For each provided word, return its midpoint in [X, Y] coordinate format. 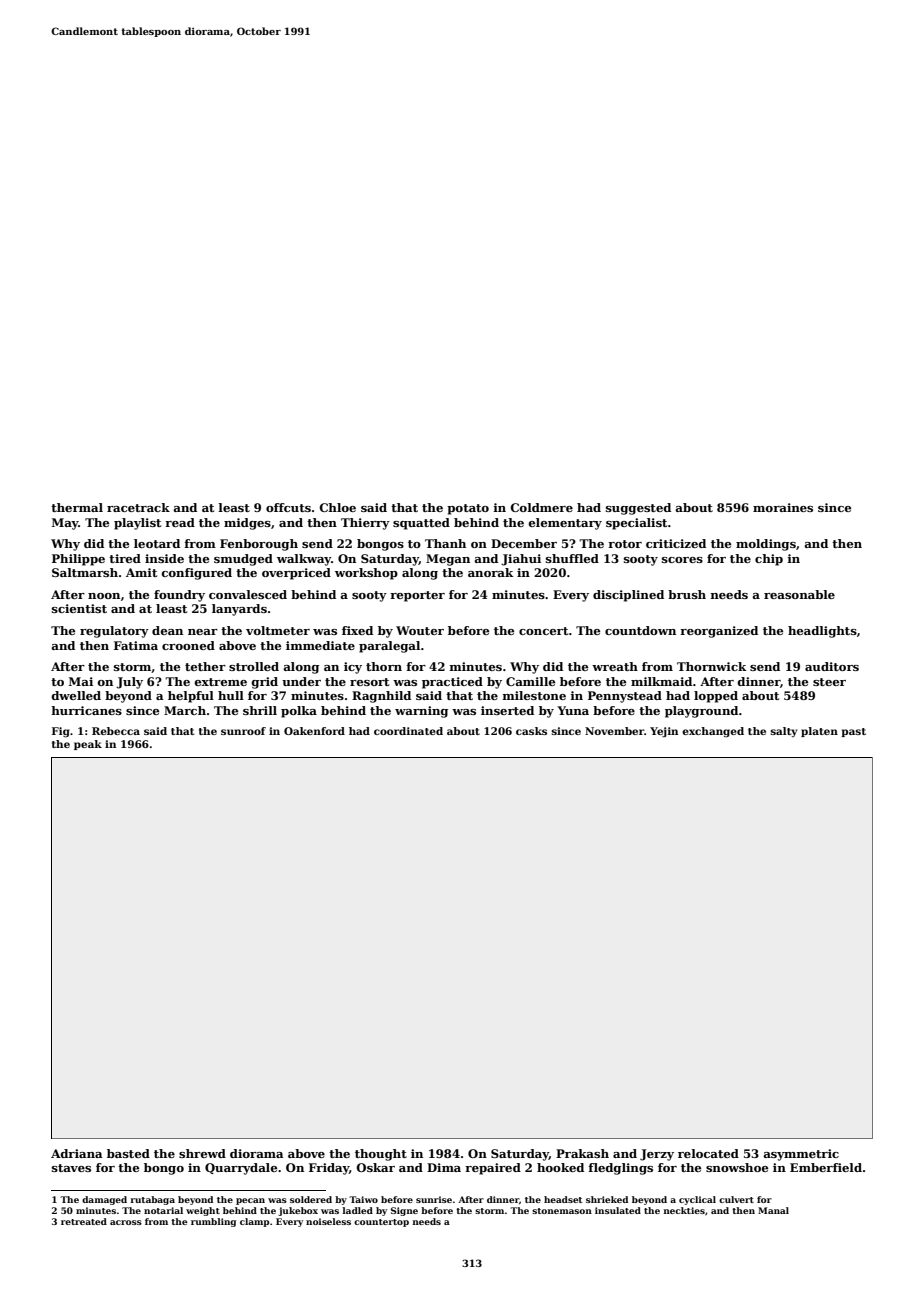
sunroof [243, 731]
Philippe [78, 560]
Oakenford [314, 731]
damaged [104, 1200]
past [853, 732]
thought [381, 1155]
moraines [783, 507]
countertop [381, 1223]
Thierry [365, 524]
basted [128, 1153]
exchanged [713, 732]
